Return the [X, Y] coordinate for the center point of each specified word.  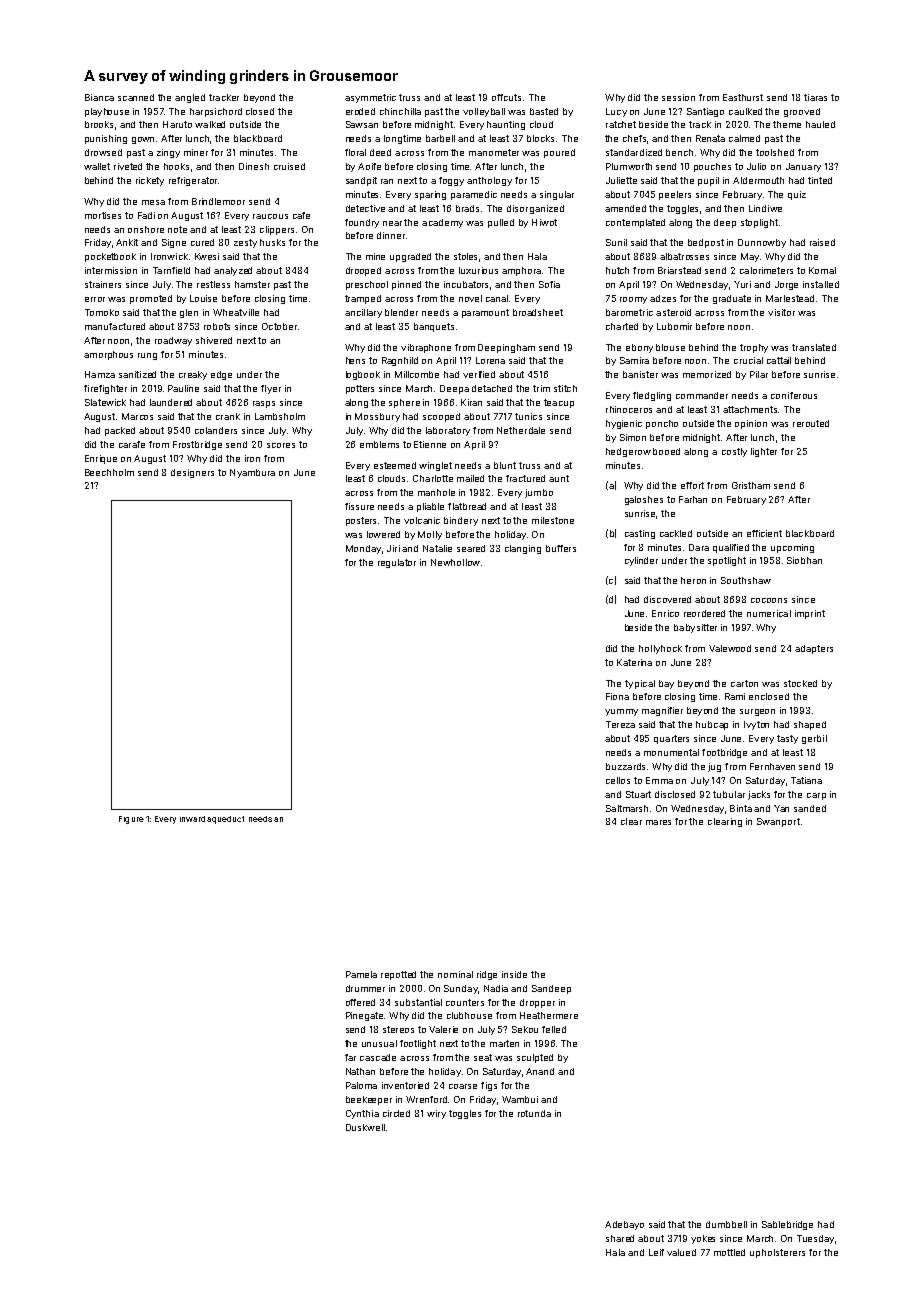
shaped [810, 725]
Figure [131, 820]
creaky [193, 375]
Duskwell [365, 1127]
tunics [528, 416]
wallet [97, 166]
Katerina [634, 662]
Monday [363, 549]
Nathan [360, 1071]
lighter [764, 452]
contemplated [635, 223]
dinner [391, 235]
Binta [741, 808]
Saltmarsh [627, 808]
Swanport [778, 822]
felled [554, 1029]
